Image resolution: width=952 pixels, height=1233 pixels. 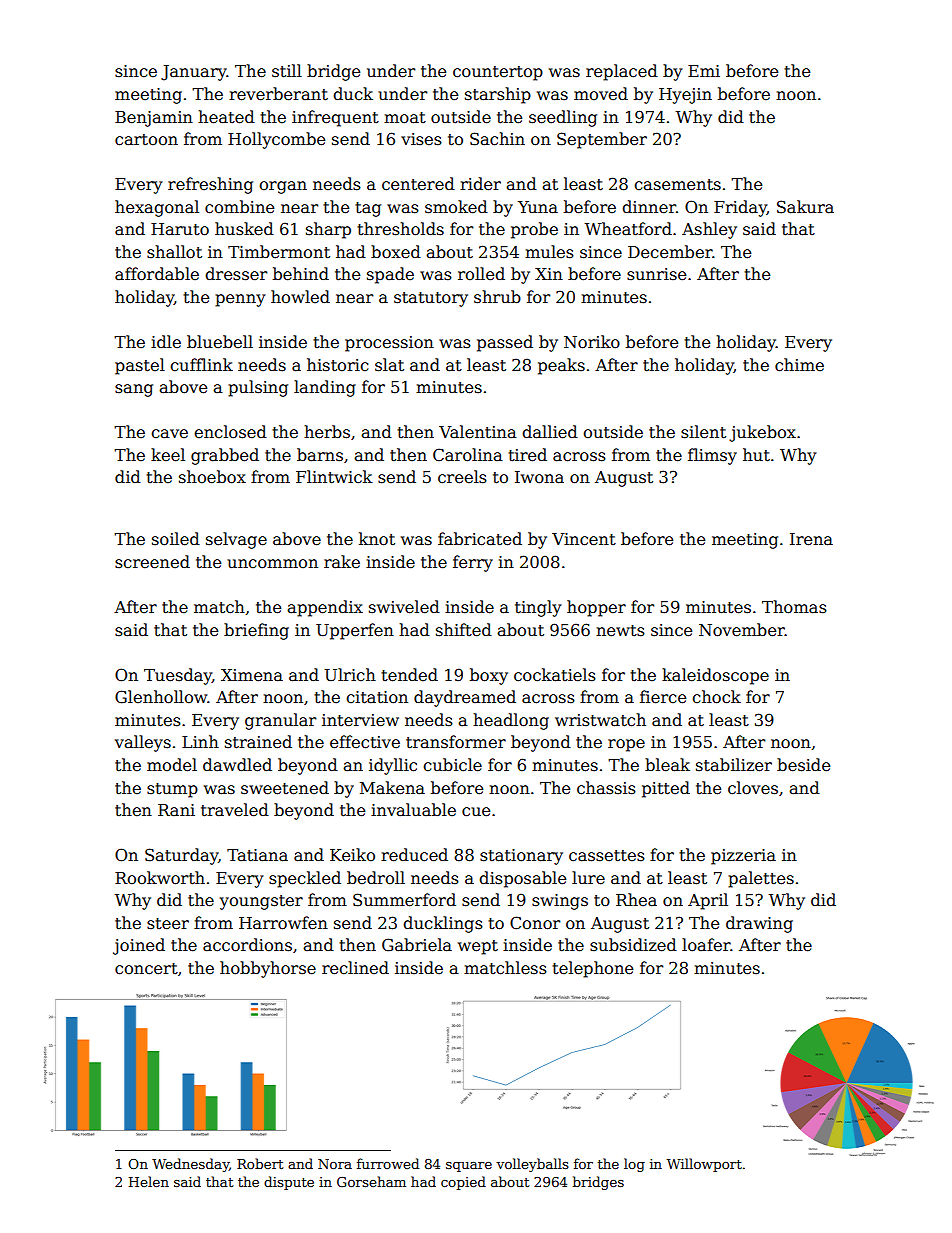 I want to click on hexagonal, so click(x=157, y=208).
